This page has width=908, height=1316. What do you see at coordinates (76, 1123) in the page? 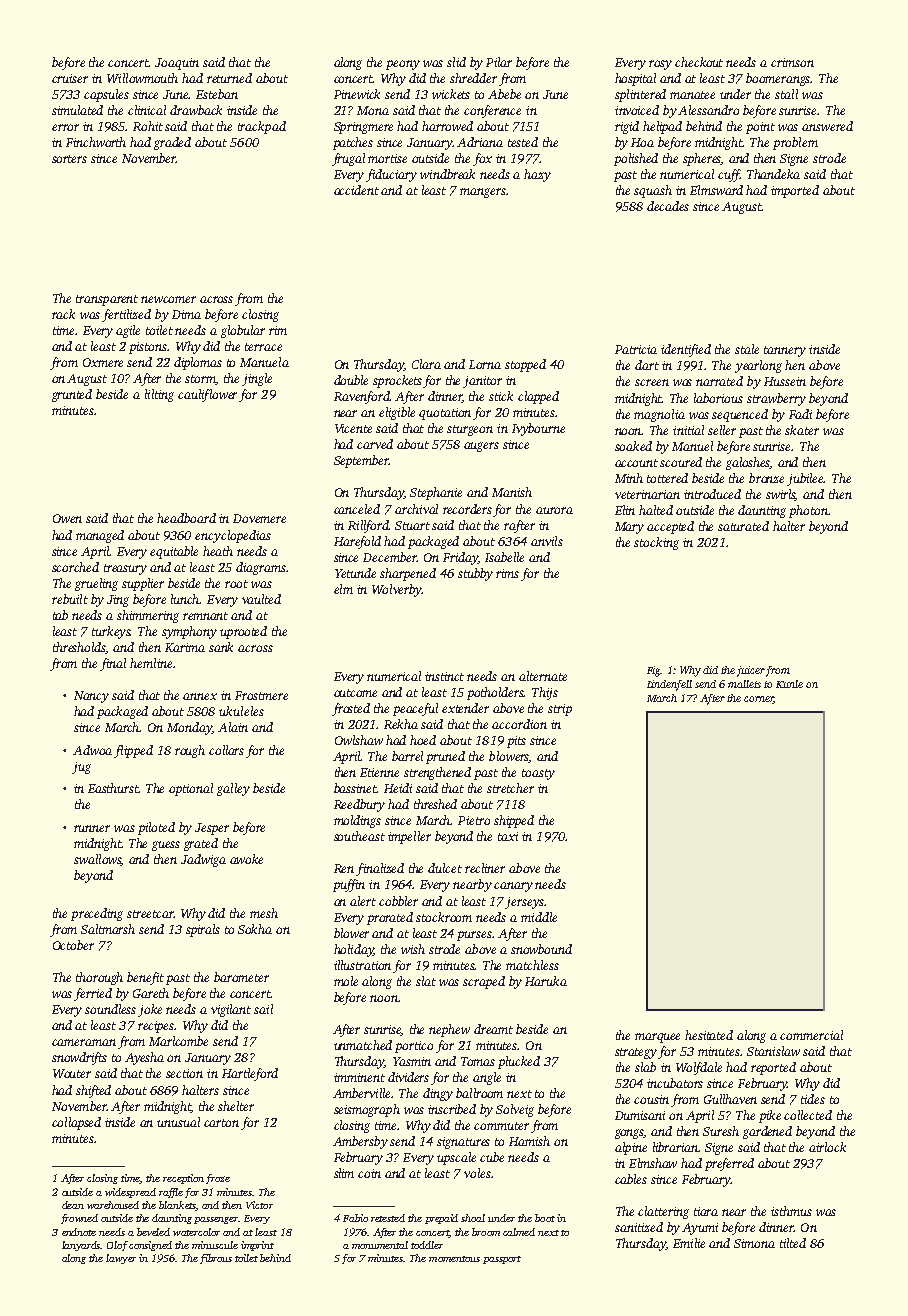
I see `collapsed` at bounding box center [76, 1123].
